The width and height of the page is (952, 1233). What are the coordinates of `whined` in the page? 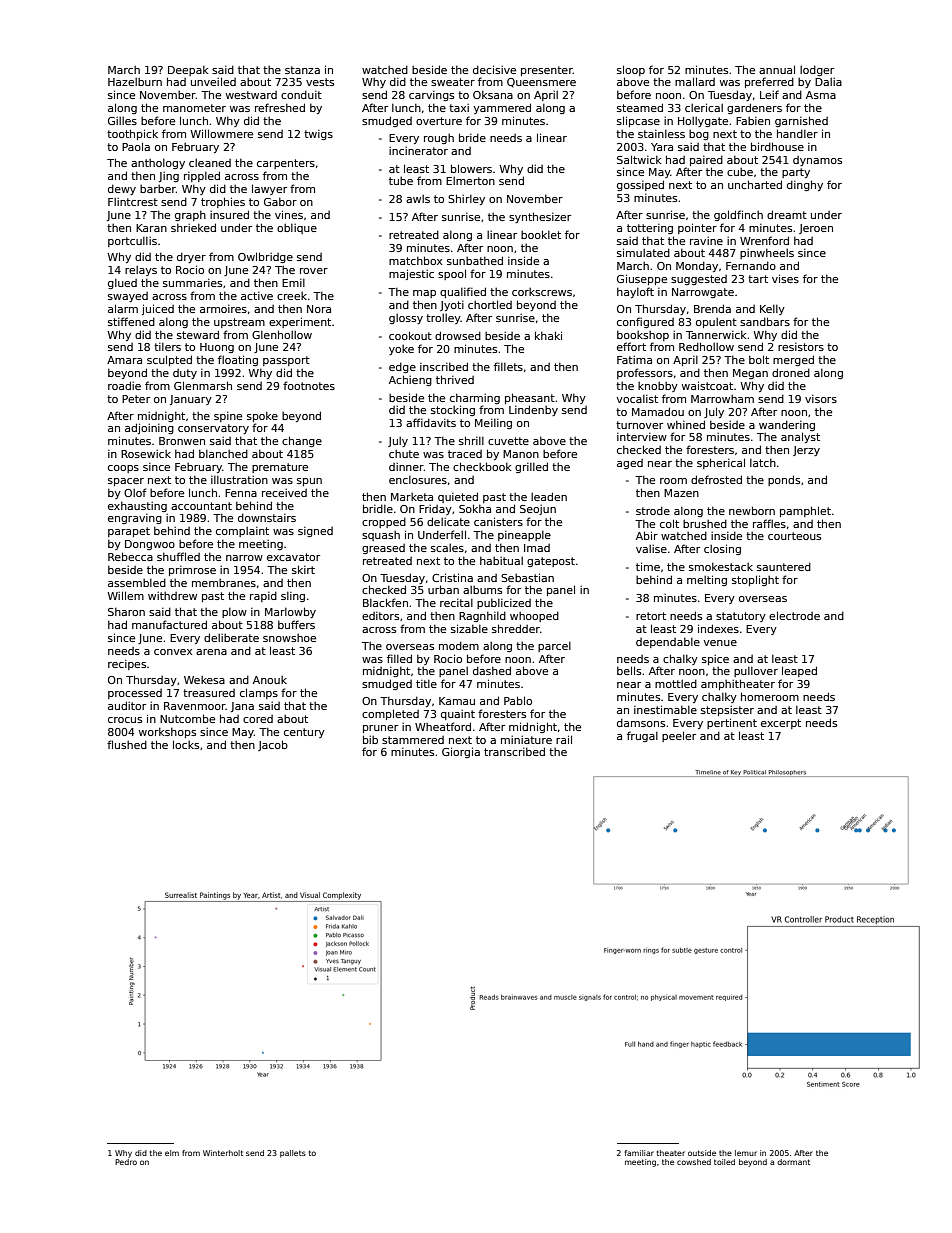 It's located at (686, 424).
